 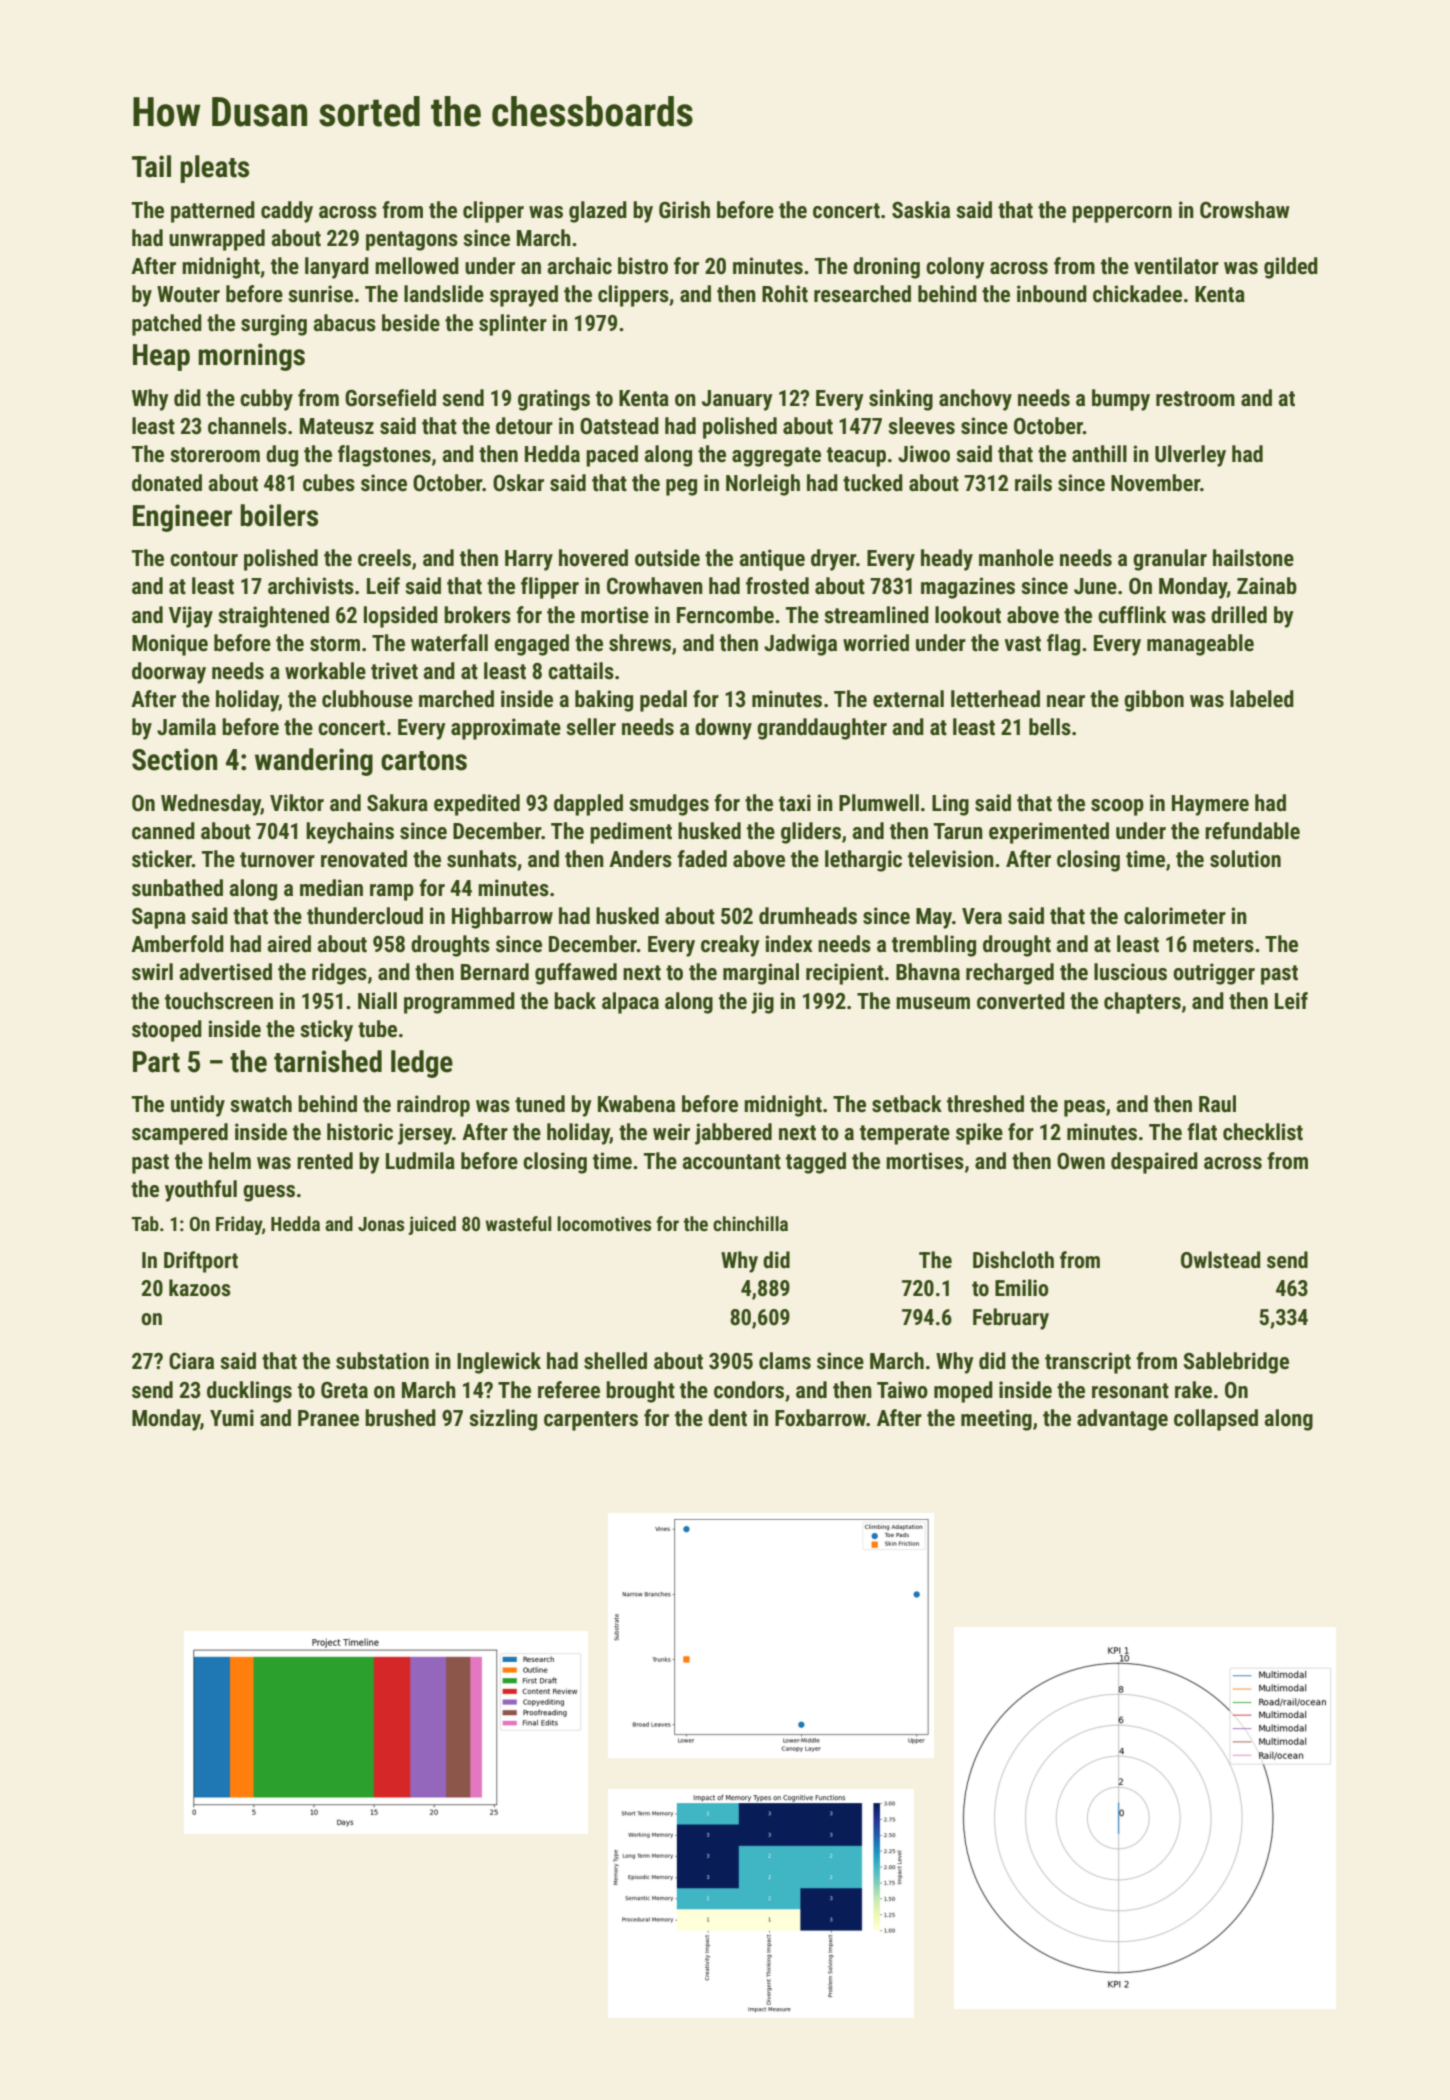 I want to click on pleats, so click(x=214, y=169).
